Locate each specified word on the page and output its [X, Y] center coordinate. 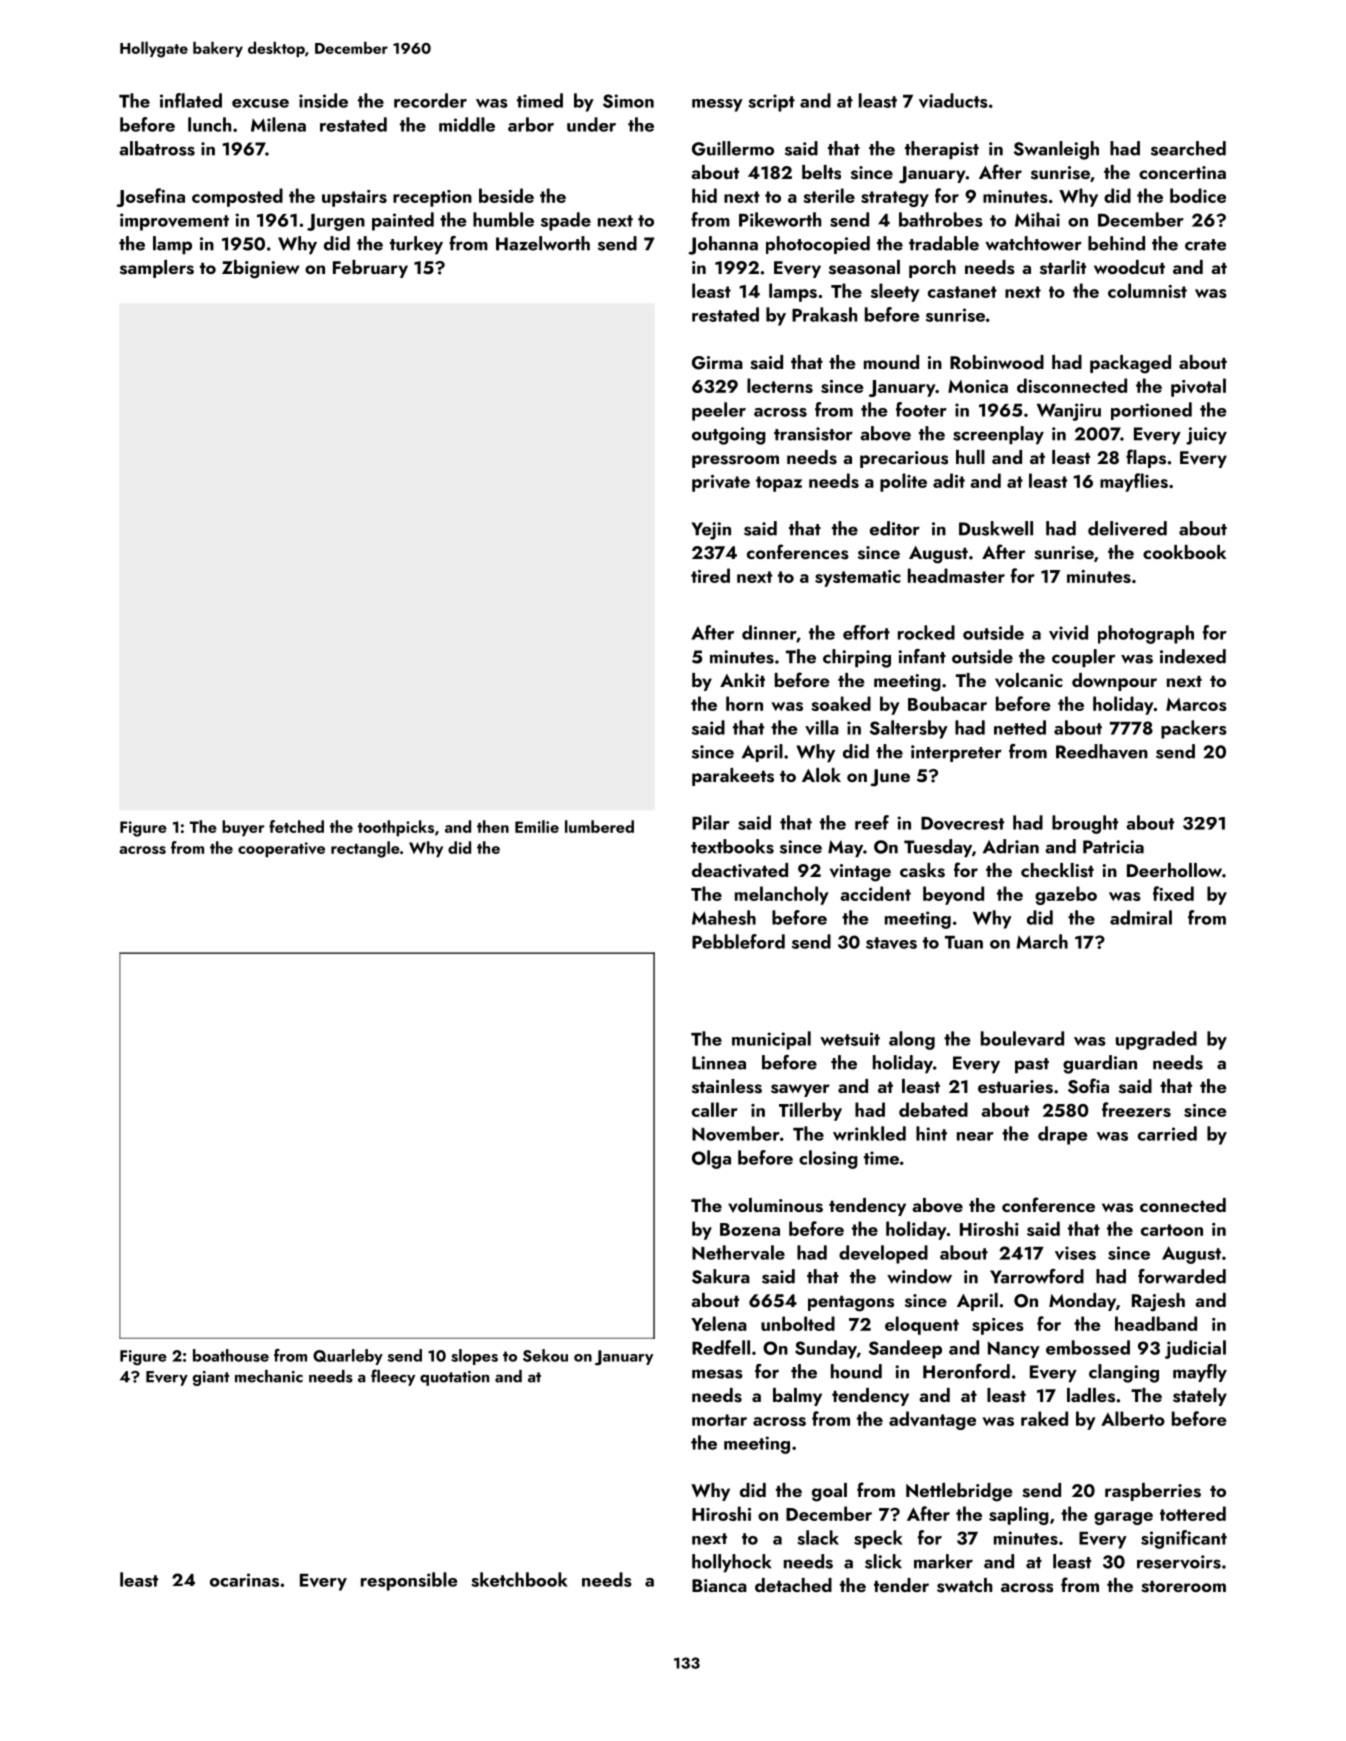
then [493, 826]
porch [932, 269]
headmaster [956, 575]
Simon [628, 101]
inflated [191, 100]
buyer [243, 828]
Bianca [719, 1585]
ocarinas [244, 1580]
